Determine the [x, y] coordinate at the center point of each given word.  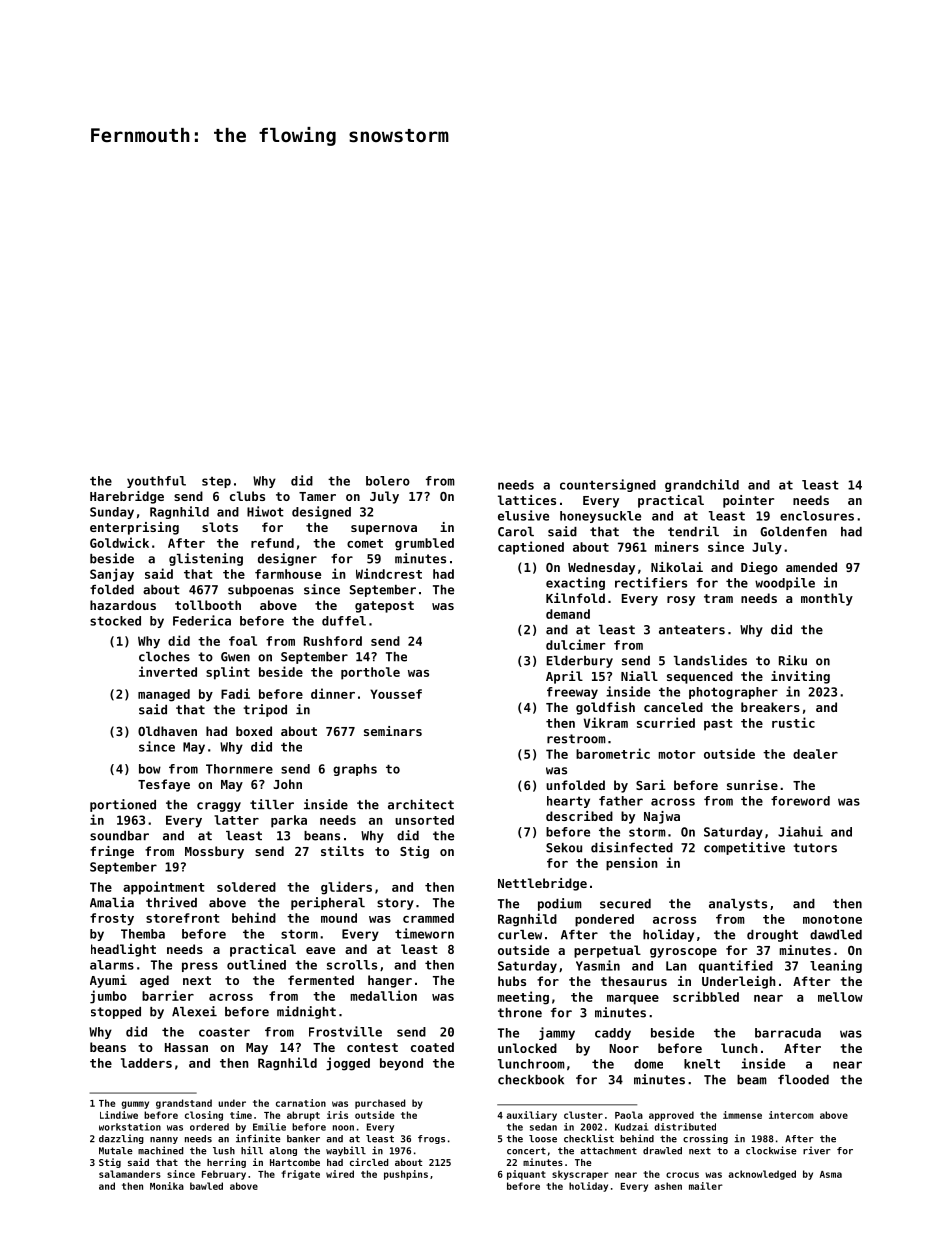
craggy [219, 807]
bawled [206, 1186]
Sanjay [112, 575]
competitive [744, 848]
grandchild [702, 485]
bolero [388, 481]
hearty [568, 802]
